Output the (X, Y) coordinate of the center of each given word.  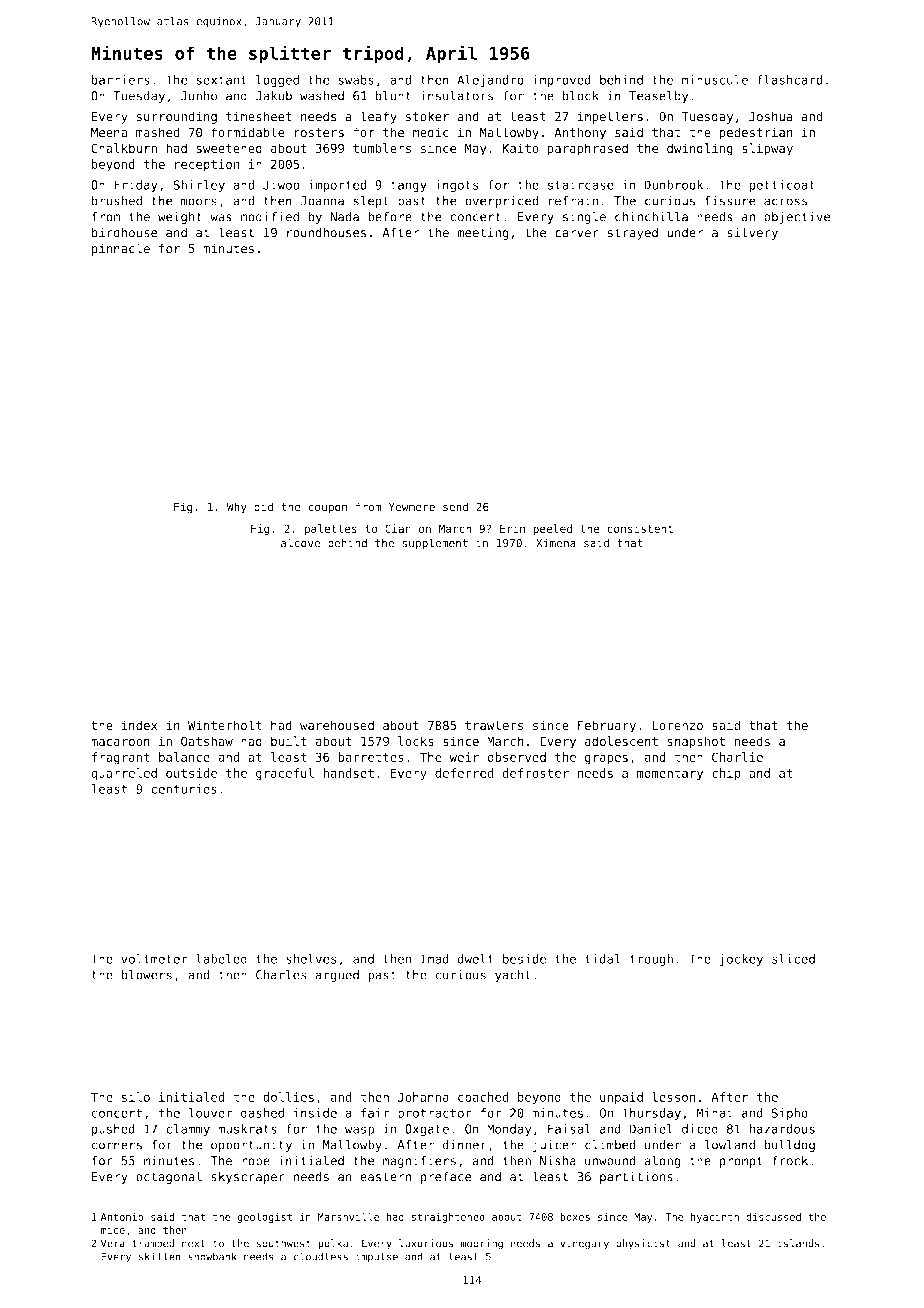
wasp (359, 1131)
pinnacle (121, 249)
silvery (752, 233)
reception (207, 165)
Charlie (737, 757)
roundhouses (326, 233)
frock (790, 1160)
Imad (435, 959)
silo (136, 1097)
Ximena (556, 543)
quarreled (124, 774)
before (390, 217)
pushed (113, 1130)
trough (651, 960)
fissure (730, 201)
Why (237, 508)
